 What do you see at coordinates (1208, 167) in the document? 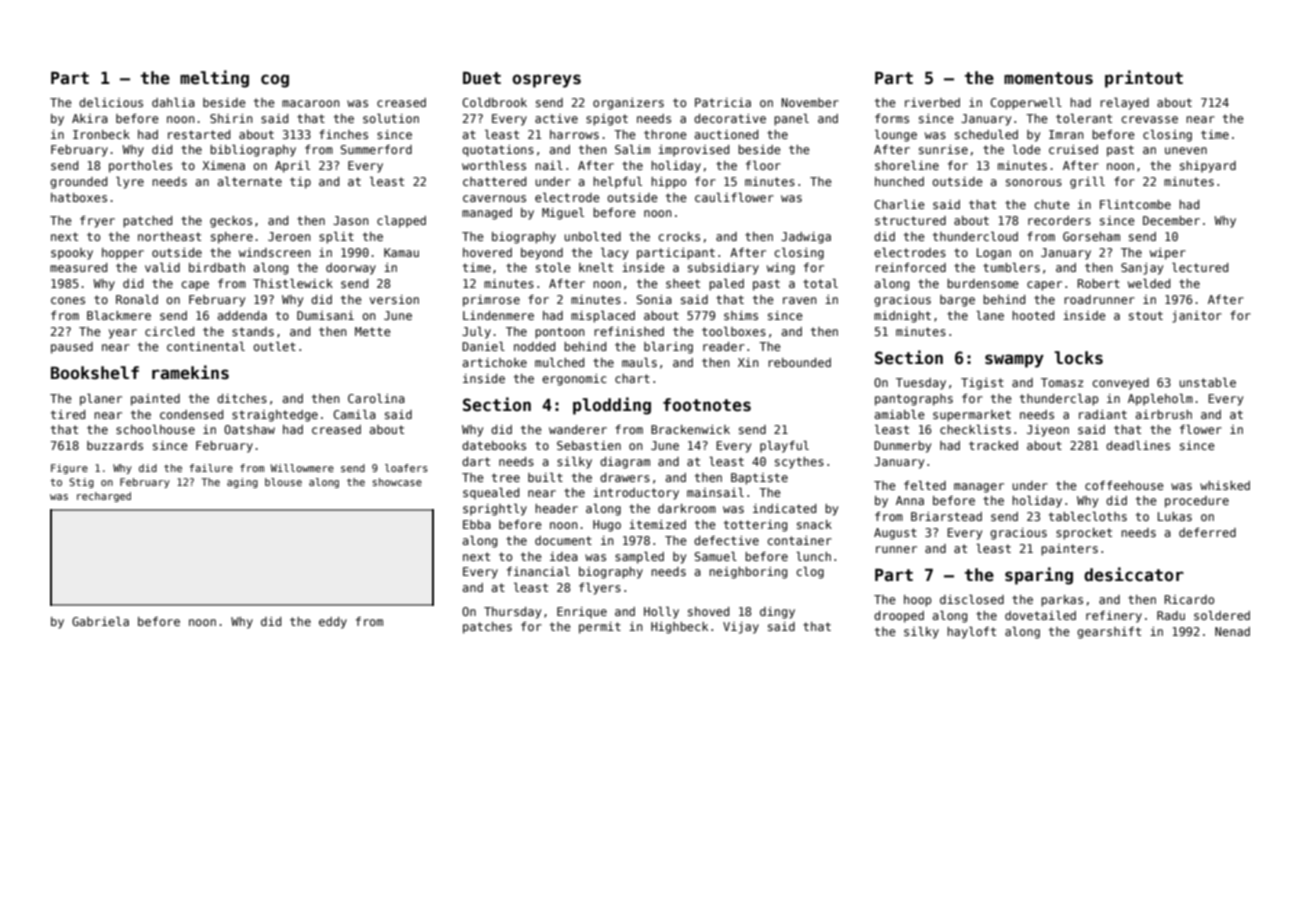
I see `shipyard` at bounding box center [1208, 167].
